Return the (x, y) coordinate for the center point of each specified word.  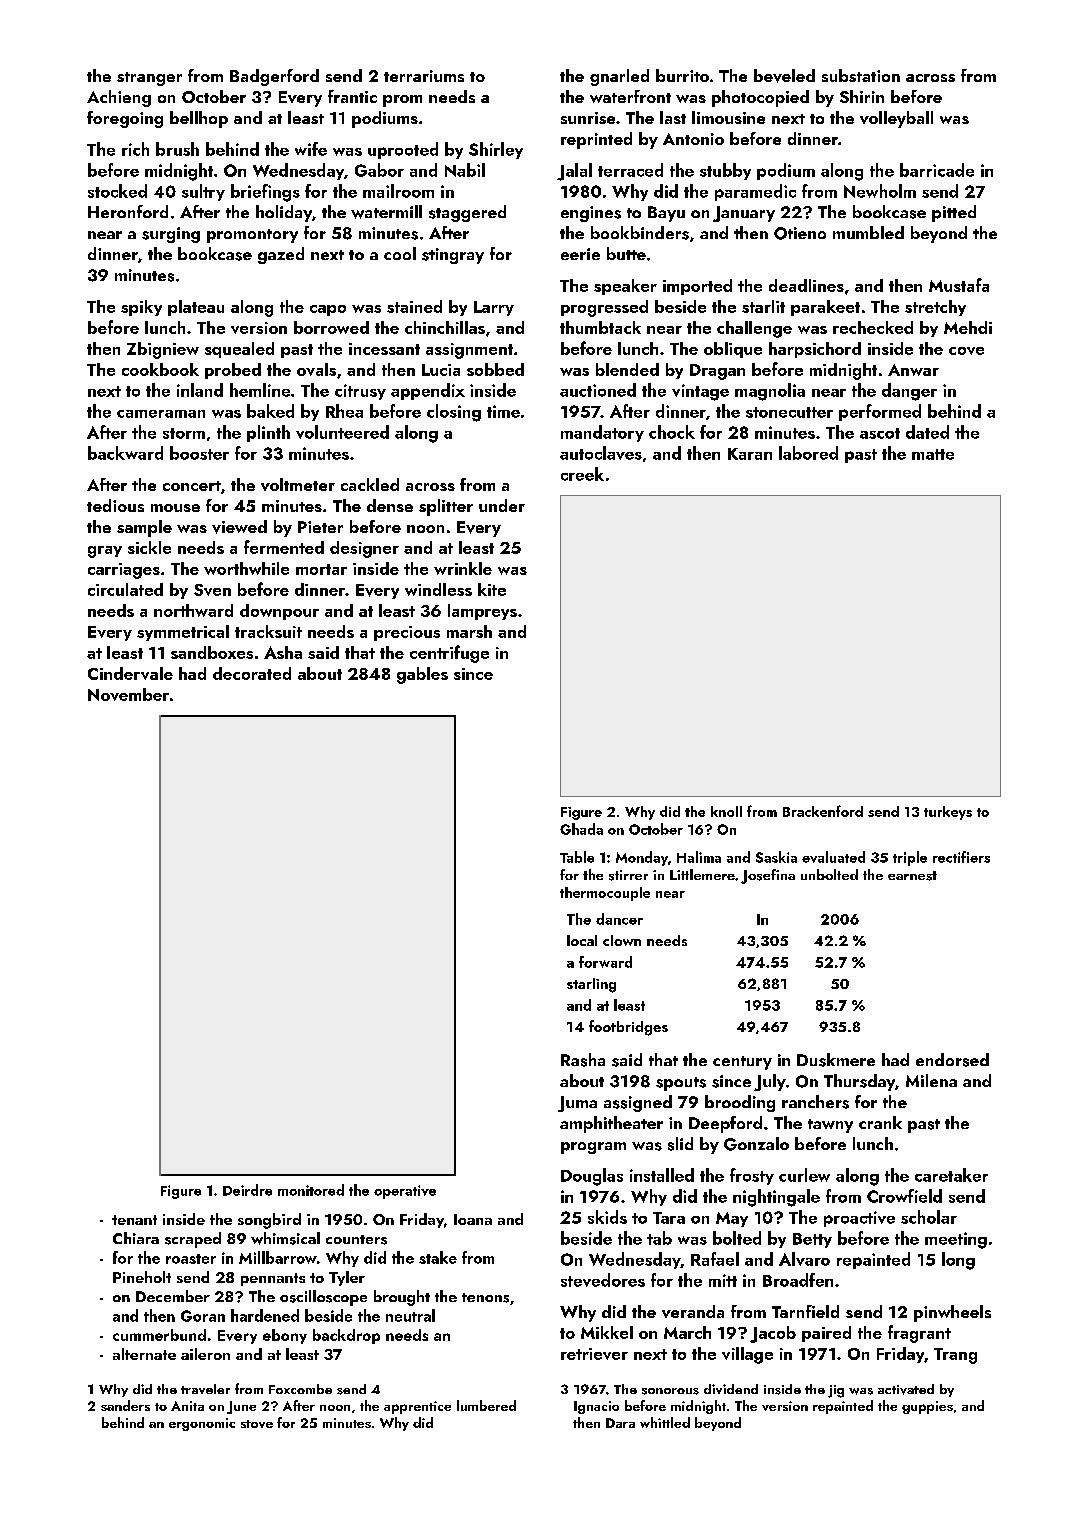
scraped (193, 1240)
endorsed (952, 1060)
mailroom (398, 191)
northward (193, 610)
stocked (117, 191)
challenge (754, 329)
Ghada (581, 829)
